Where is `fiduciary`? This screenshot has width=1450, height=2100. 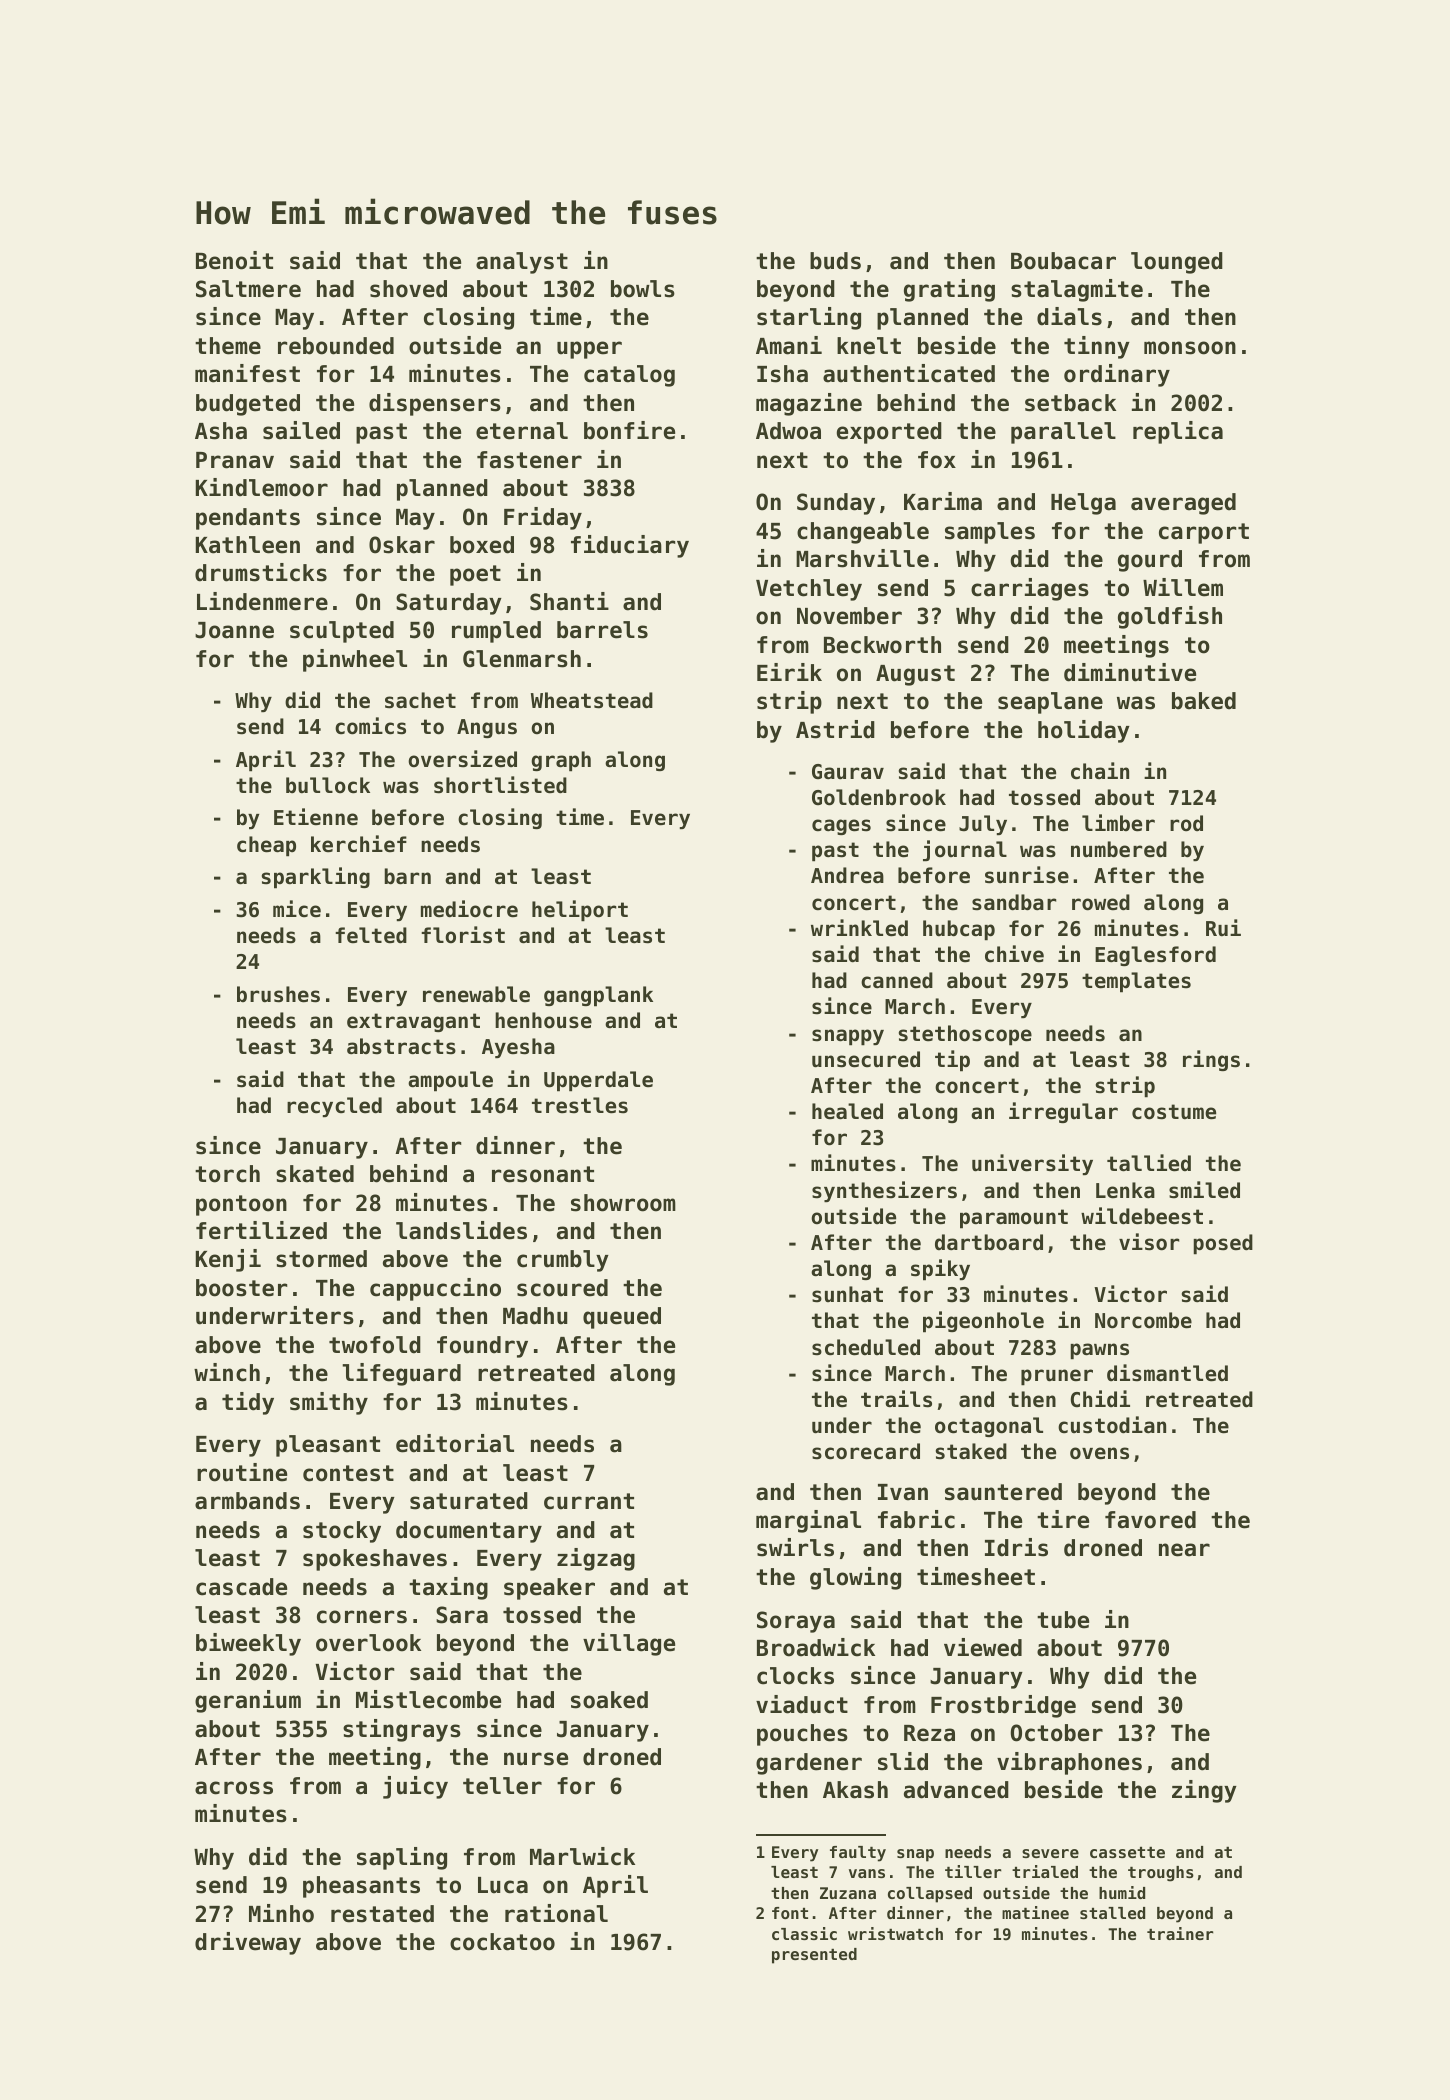 fiduciary is located at coordinates (630, 546).
